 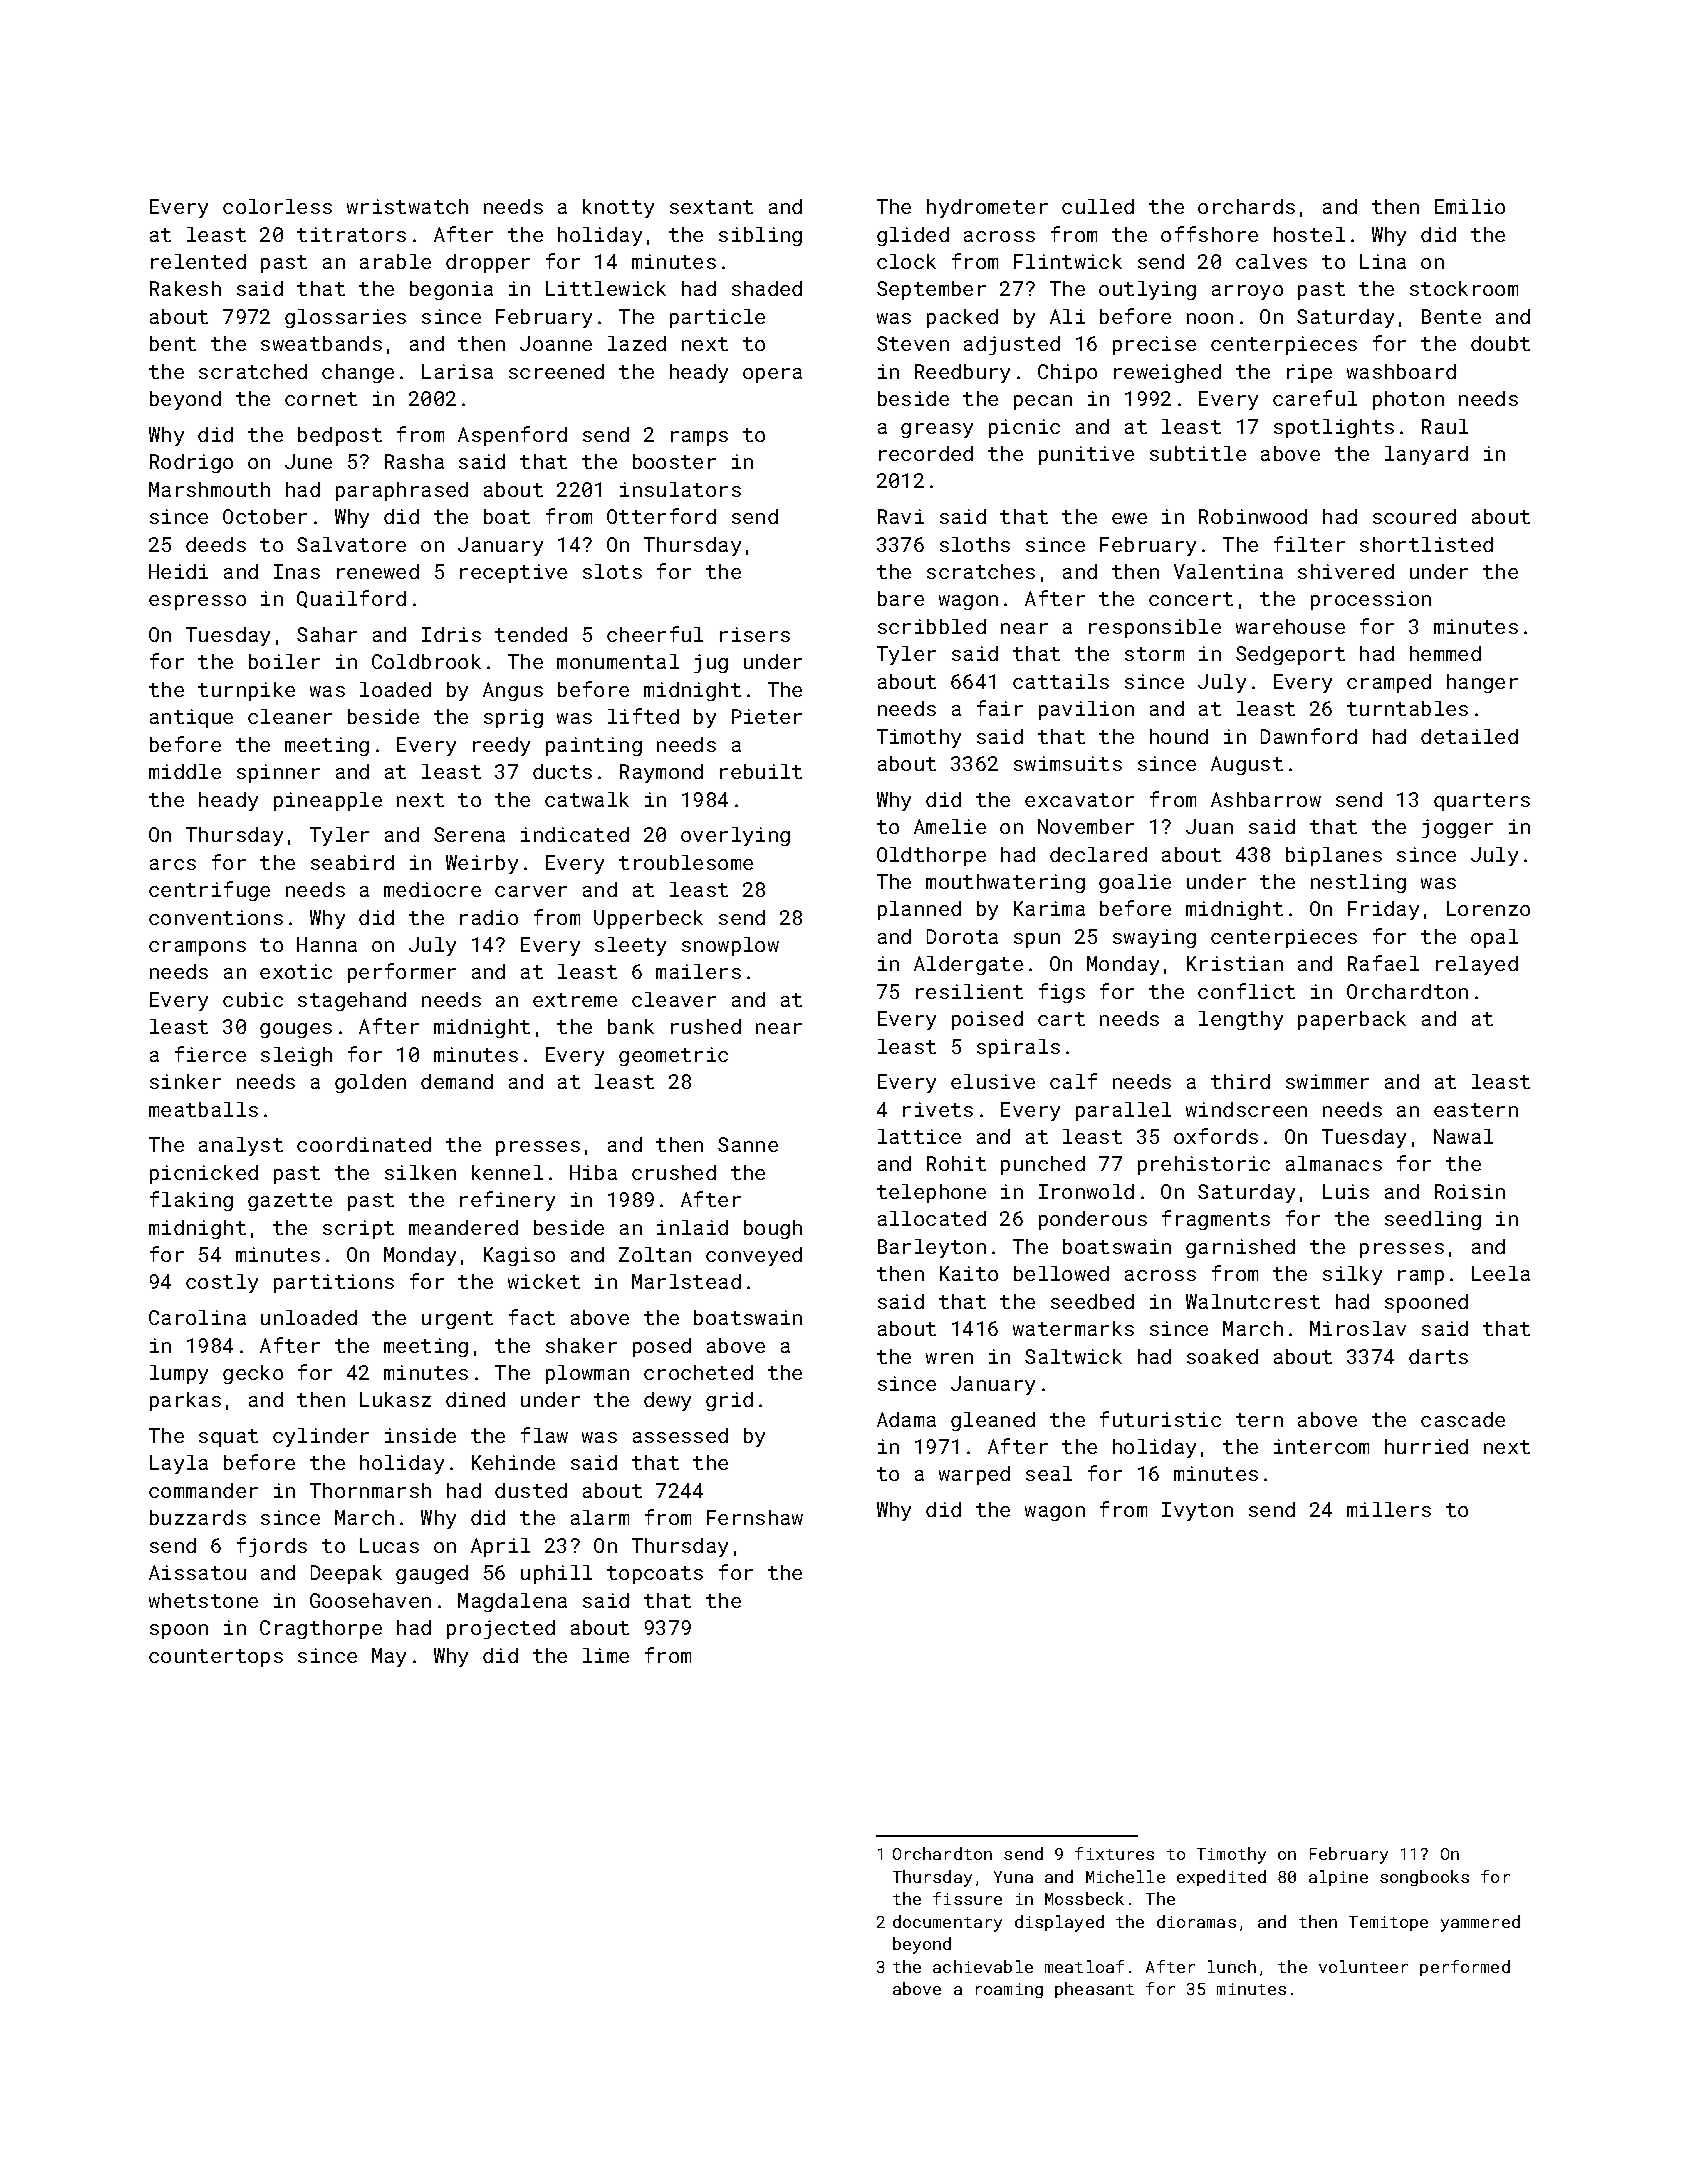 What do you see at coordinates (216, 917) in the screenshot?
I see `conventions` at bounding box center [216, 917].
